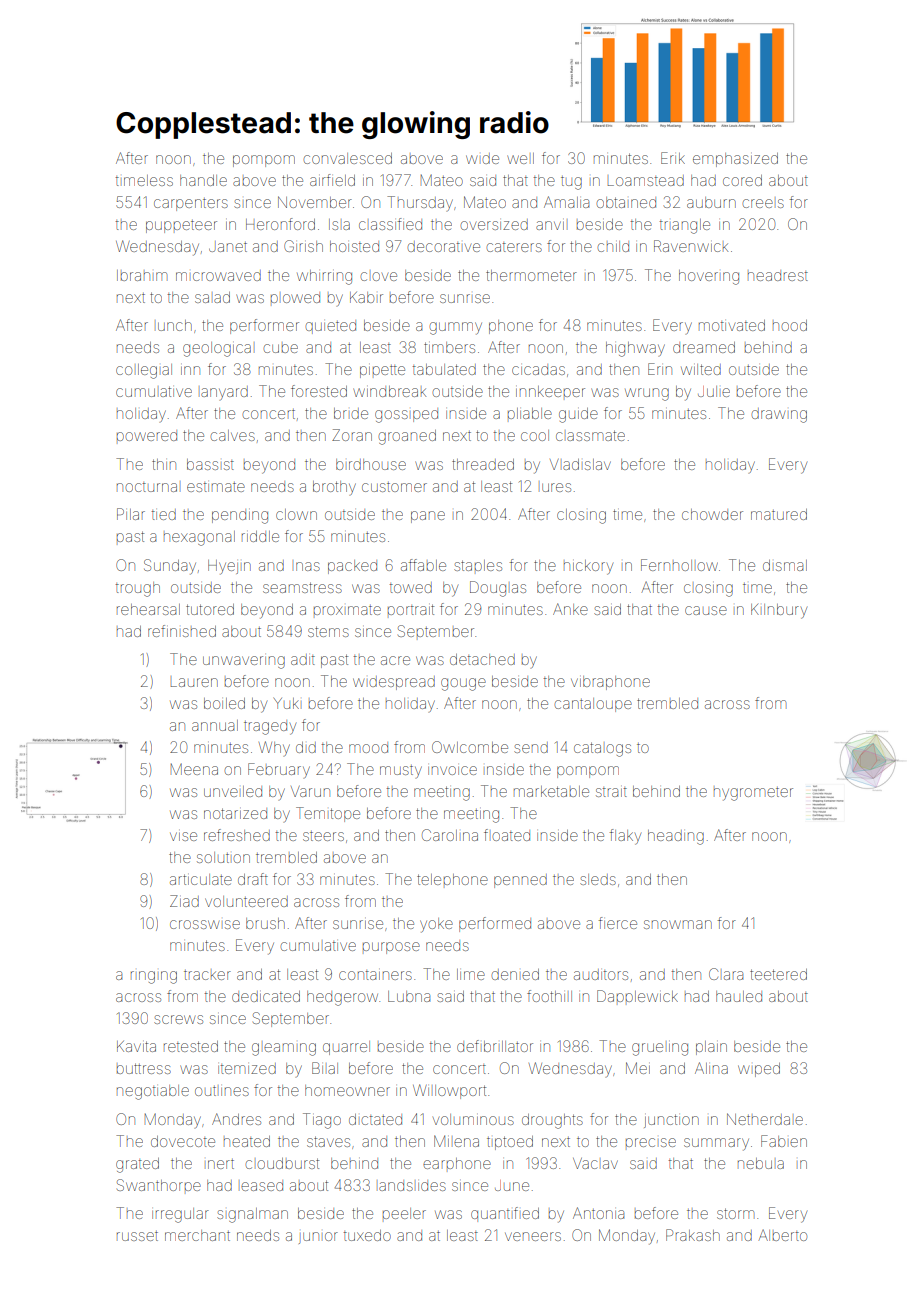 The width and height of the screenshot is (924, 1308). I want to click on vise, so click(183, 836).
